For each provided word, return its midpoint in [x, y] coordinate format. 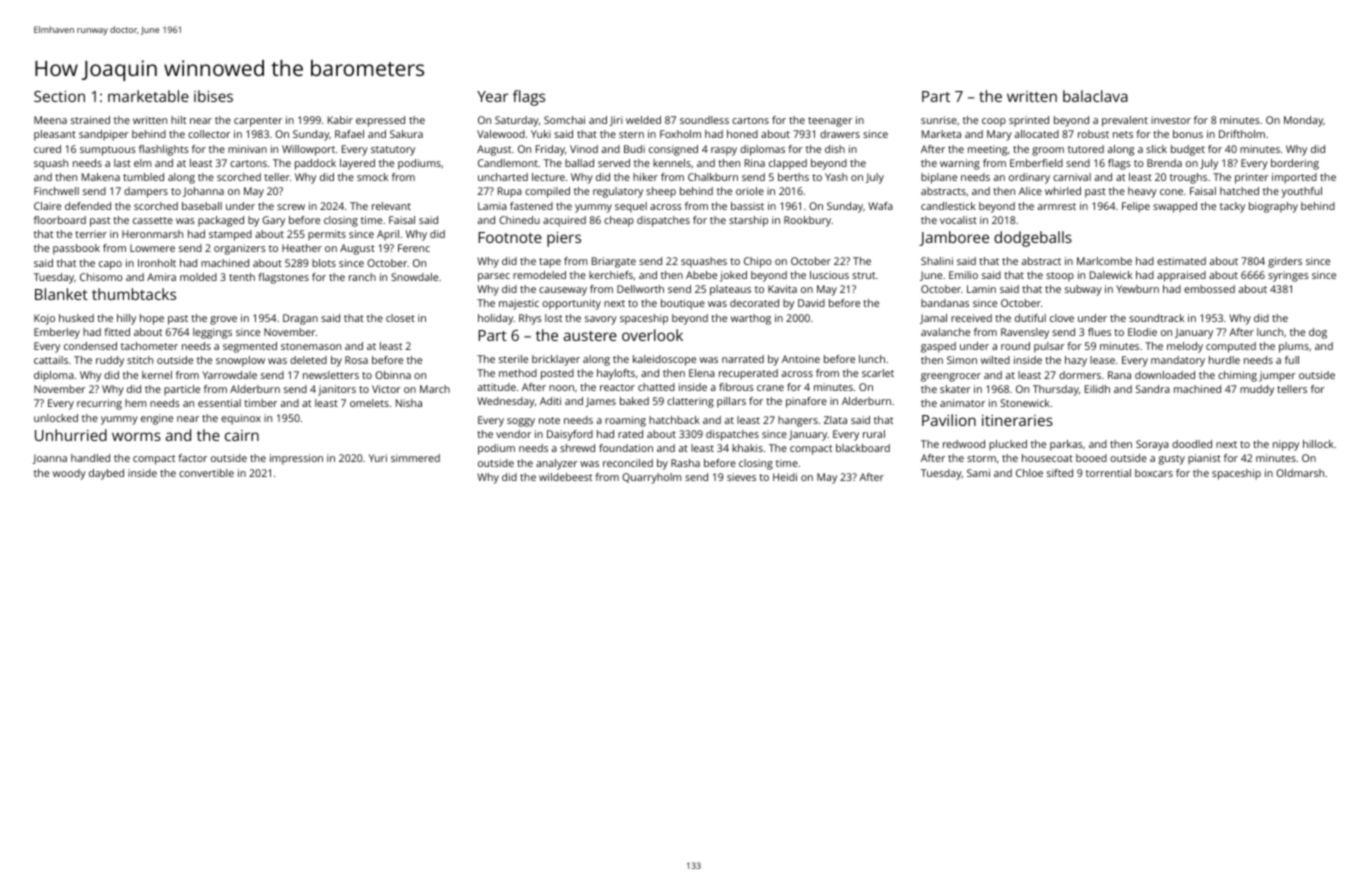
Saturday [517, 121]
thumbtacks [134, 294]
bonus [1188, 134]
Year [492, 96]
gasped [938, 347]
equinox [241, 419]
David [811, 303]
